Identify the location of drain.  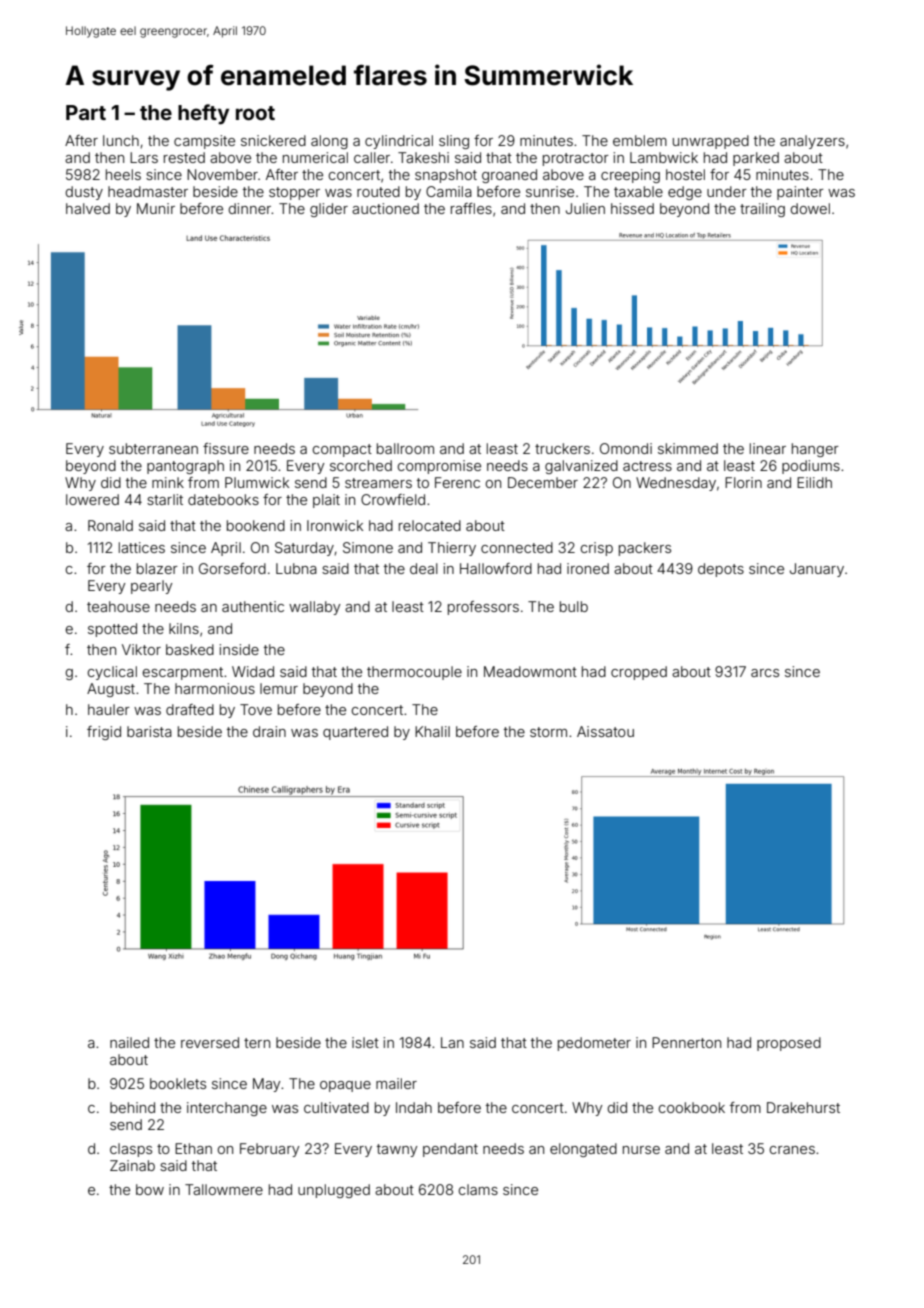
(269, 731).
